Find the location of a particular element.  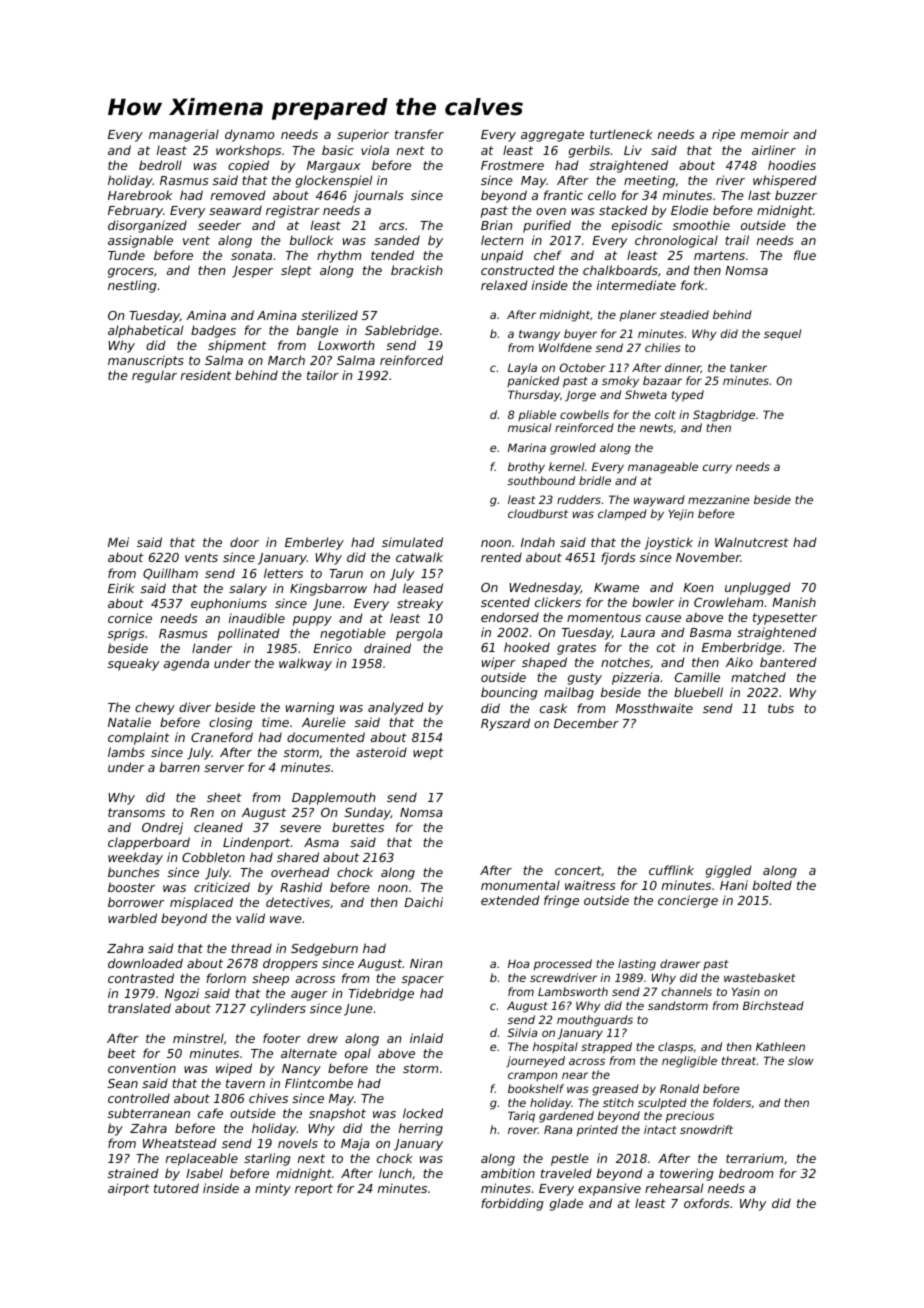

Jesper is located at coordinates (252, 272).
